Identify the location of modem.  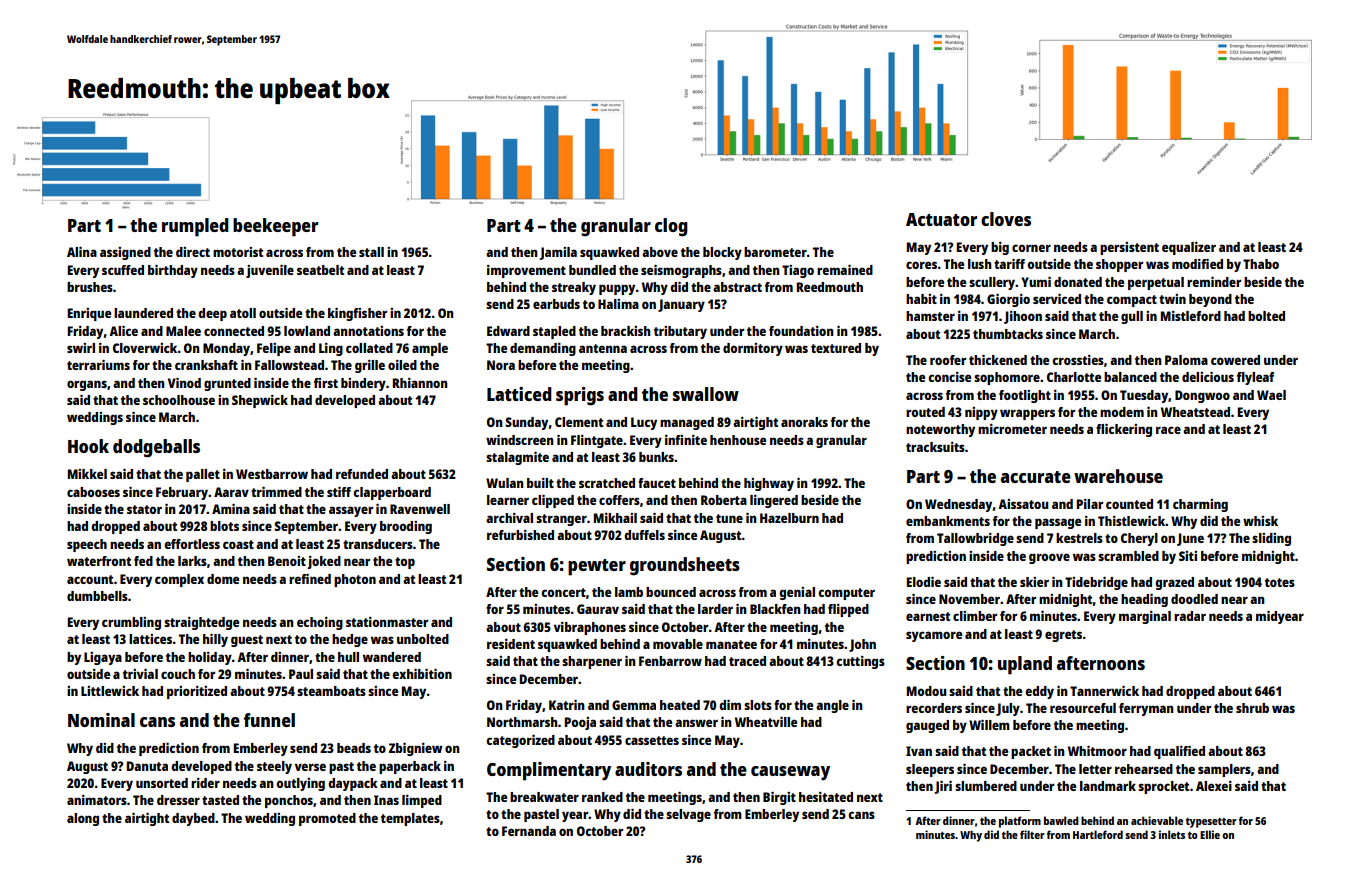
(1122, 412).
